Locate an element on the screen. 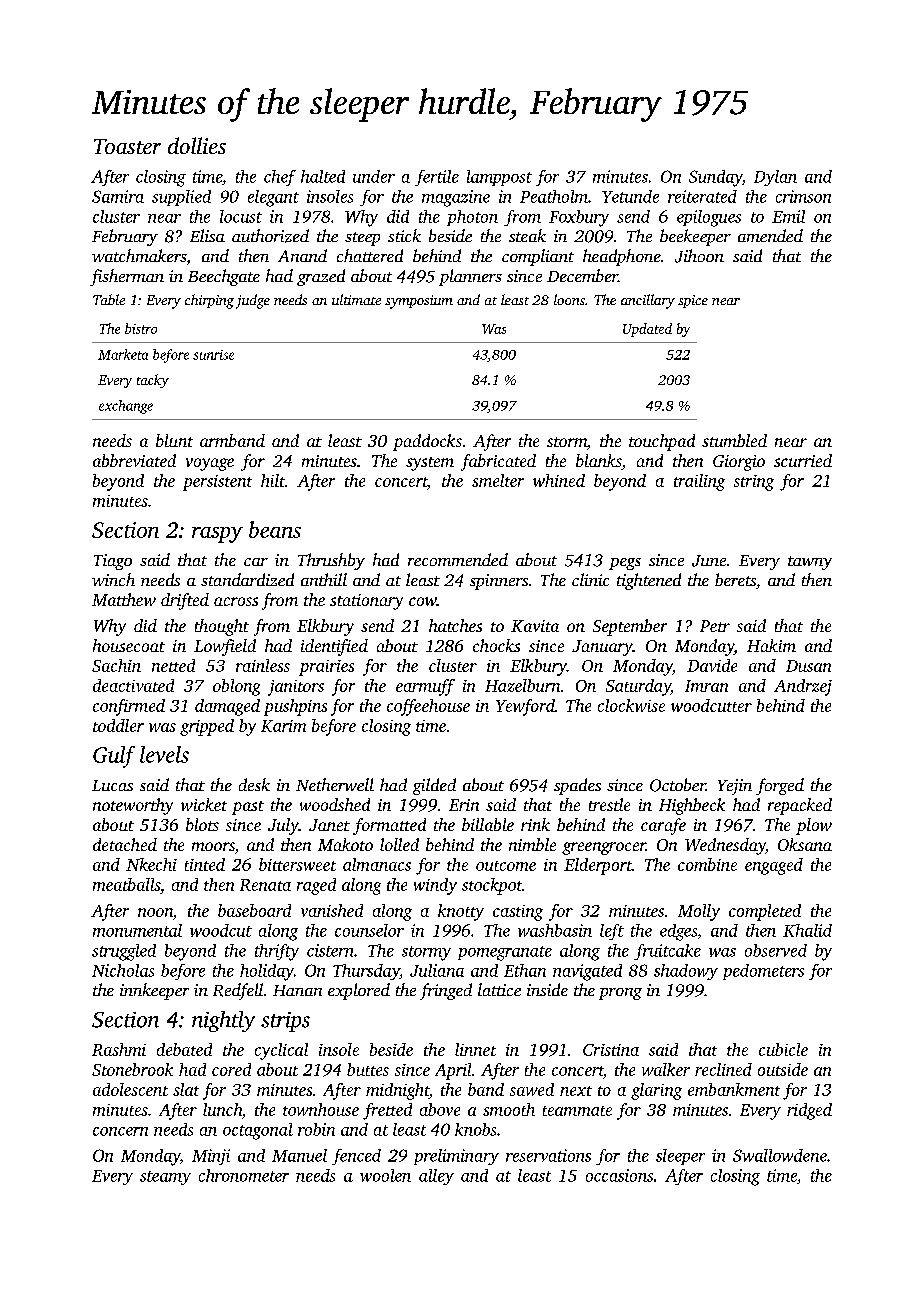 The height and width of the screenshot is (1308, 924). system is located at coordinates (430, 464).
